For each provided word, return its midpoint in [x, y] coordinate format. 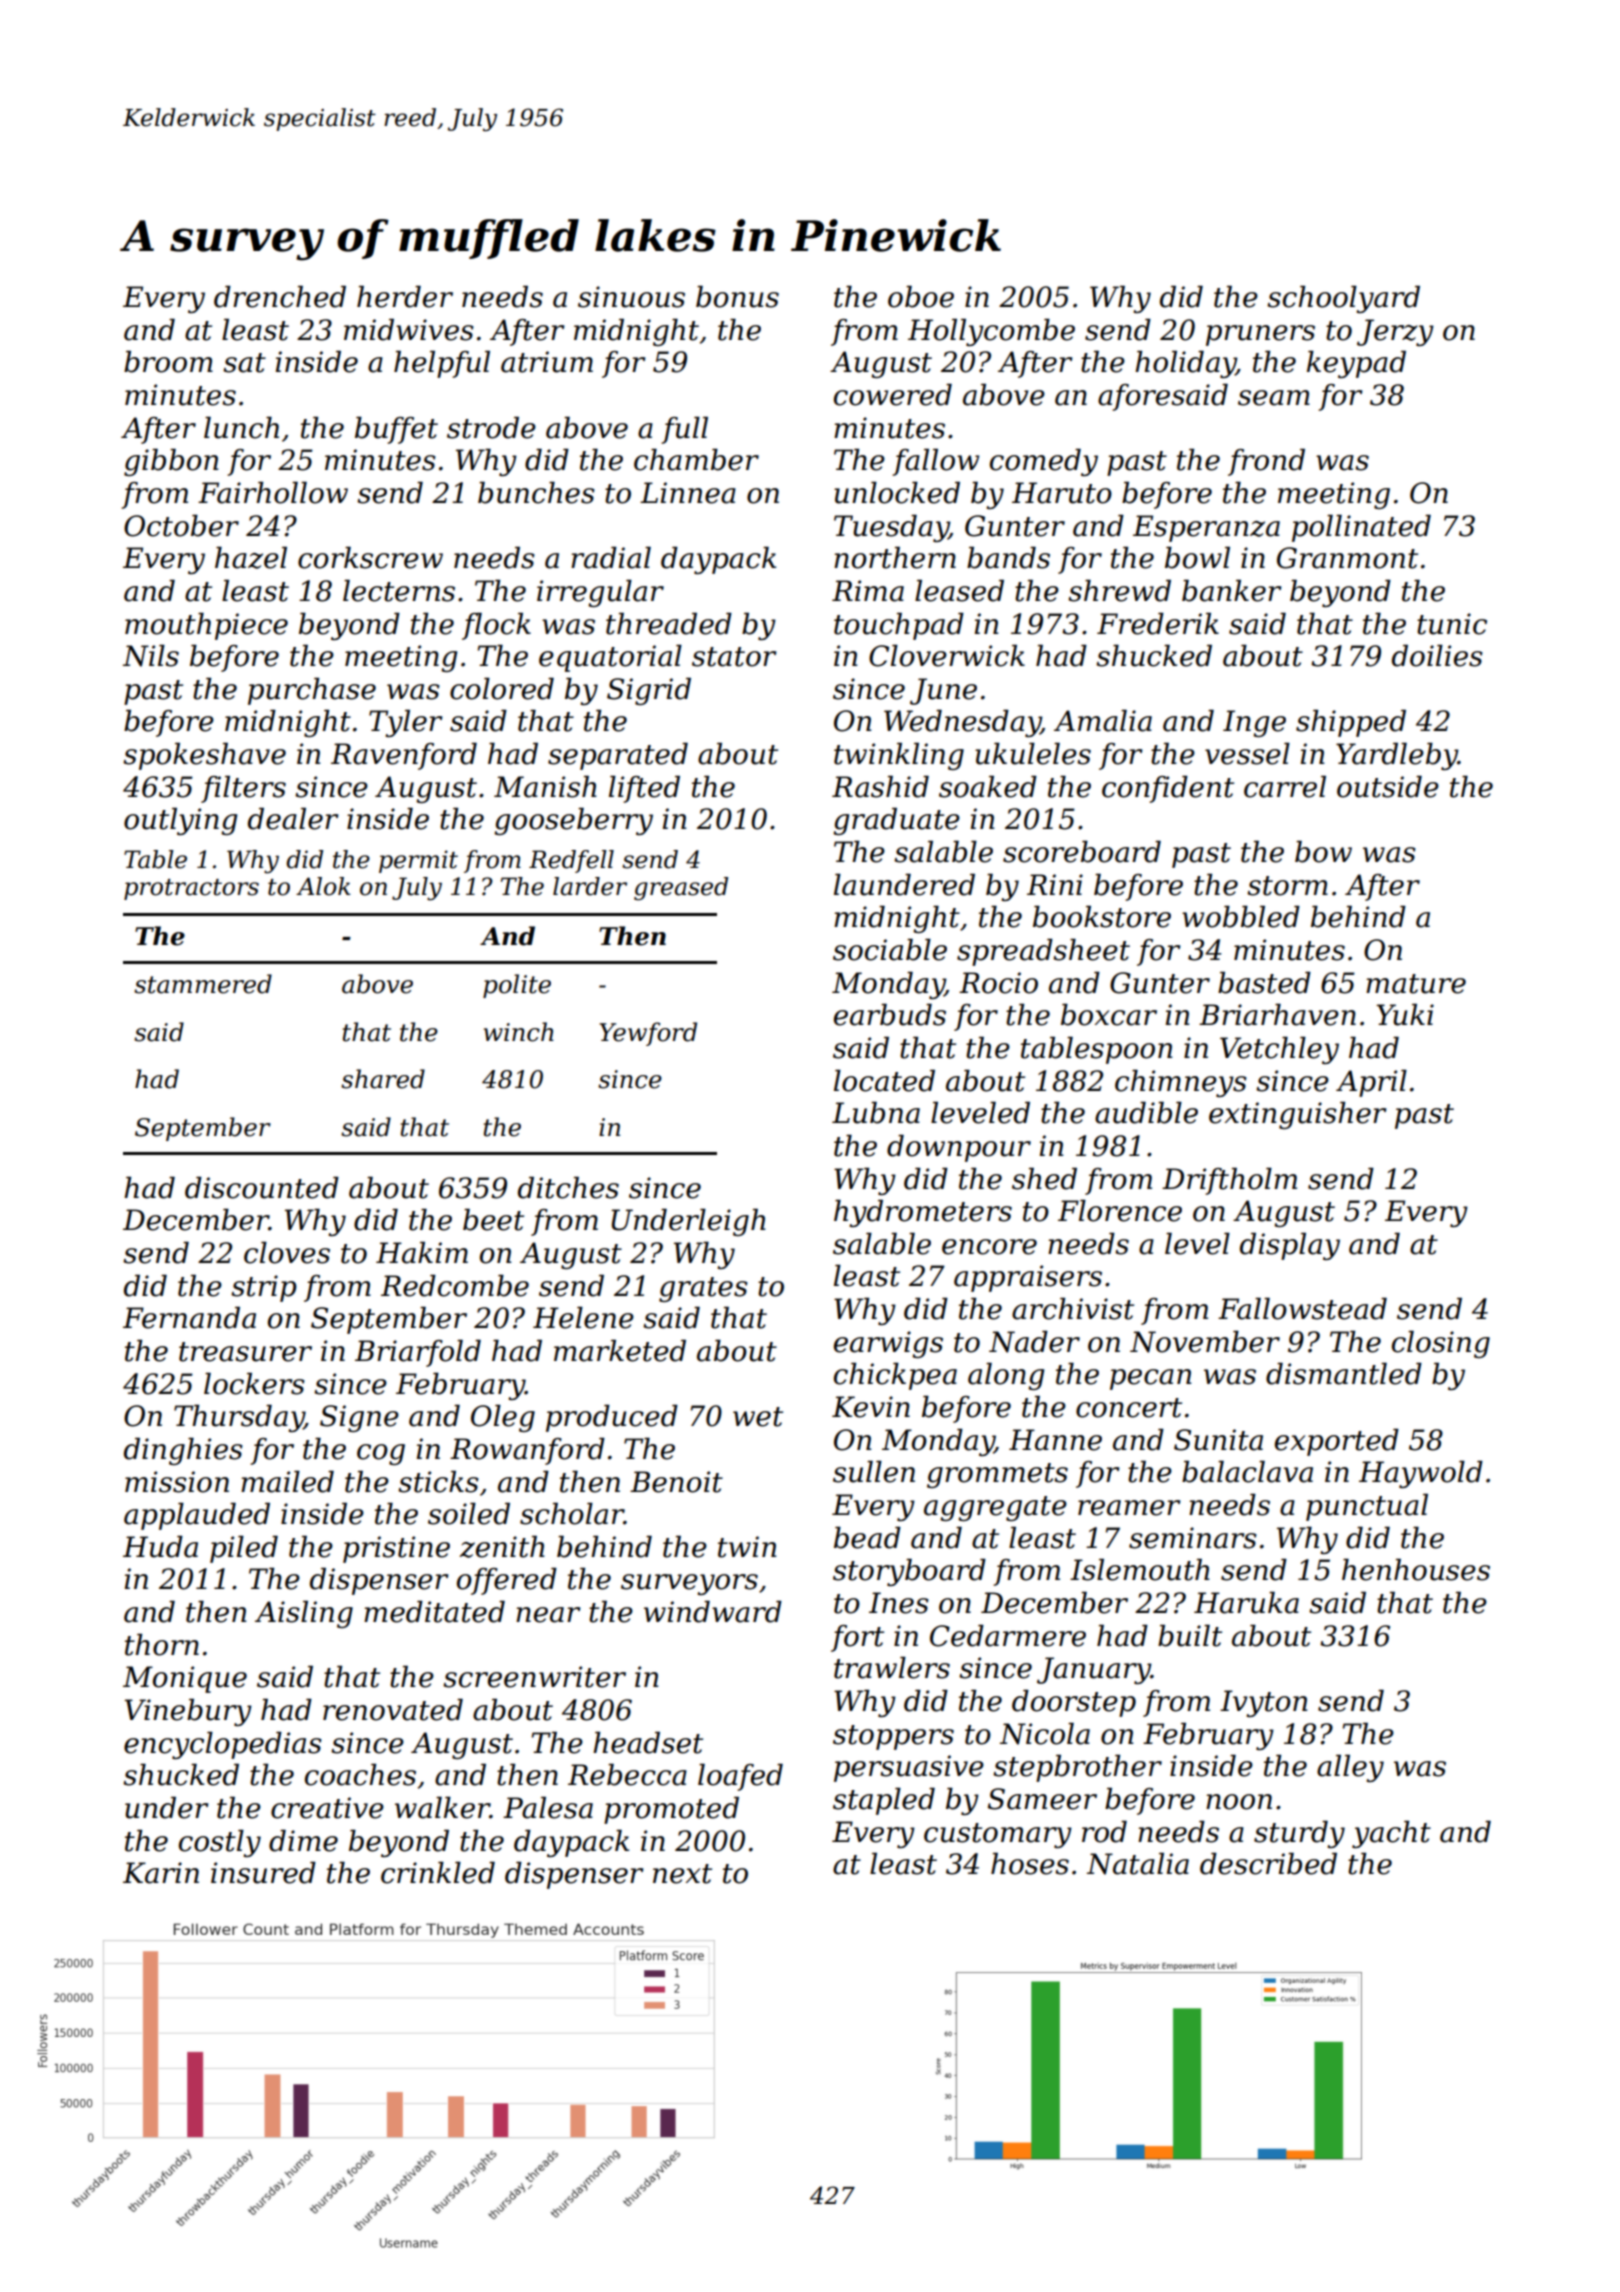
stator [734, 657]
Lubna [876, 1113]
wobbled [1241, 917]
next [682, 1874]
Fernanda [189, 1318]
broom [168, 362]
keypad [1356, 364]
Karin [161, 1873]
